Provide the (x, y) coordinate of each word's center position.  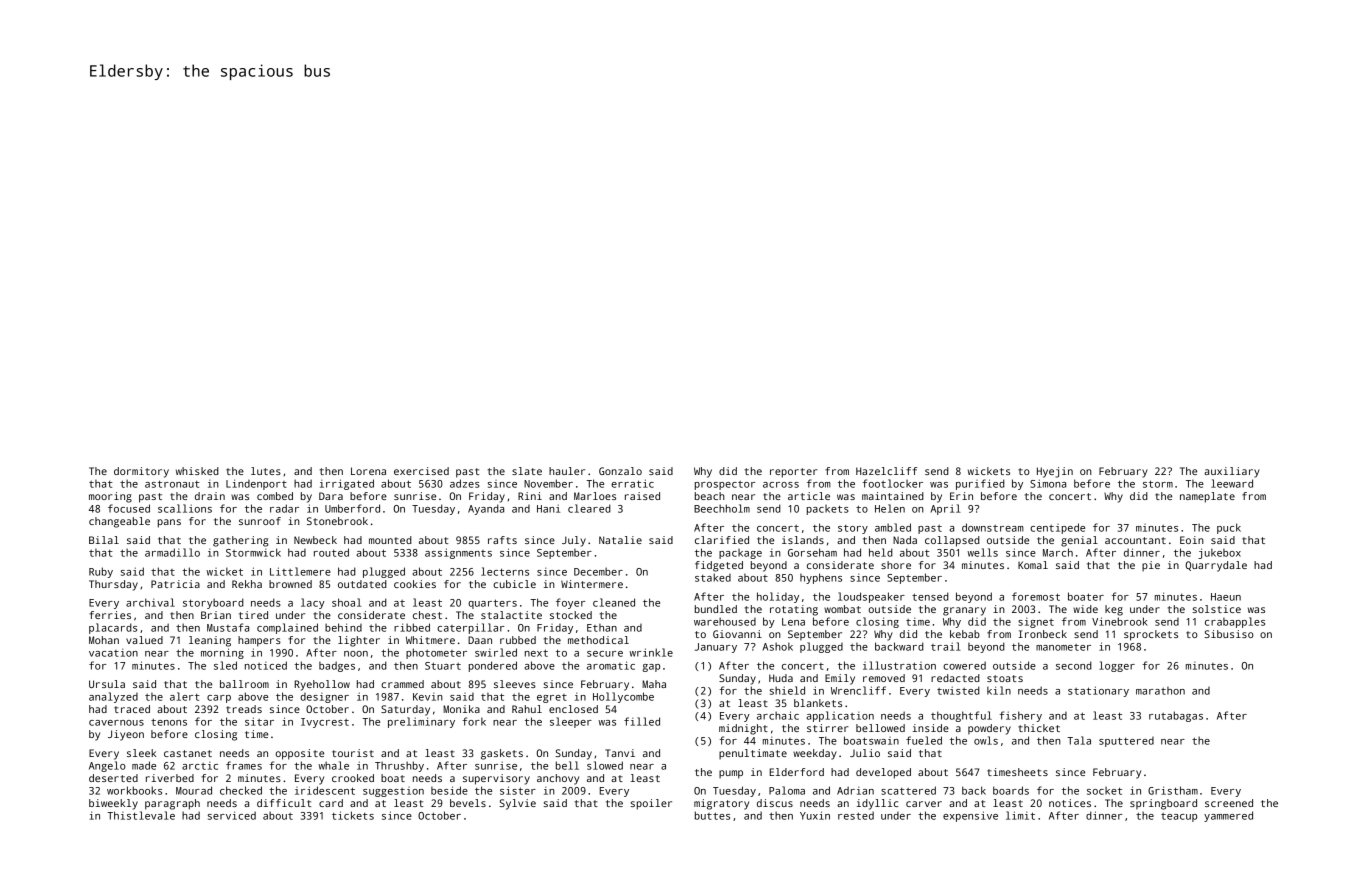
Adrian (855, 790)
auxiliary (1232, 472)
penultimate (753, 754)
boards (1011, 790)
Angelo (107, 766)
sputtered (1126, 742)
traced (132, 709)
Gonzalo (620, 471)
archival (150, 602)
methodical (598, 640)
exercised (421, 471)
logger (1117, 666)
